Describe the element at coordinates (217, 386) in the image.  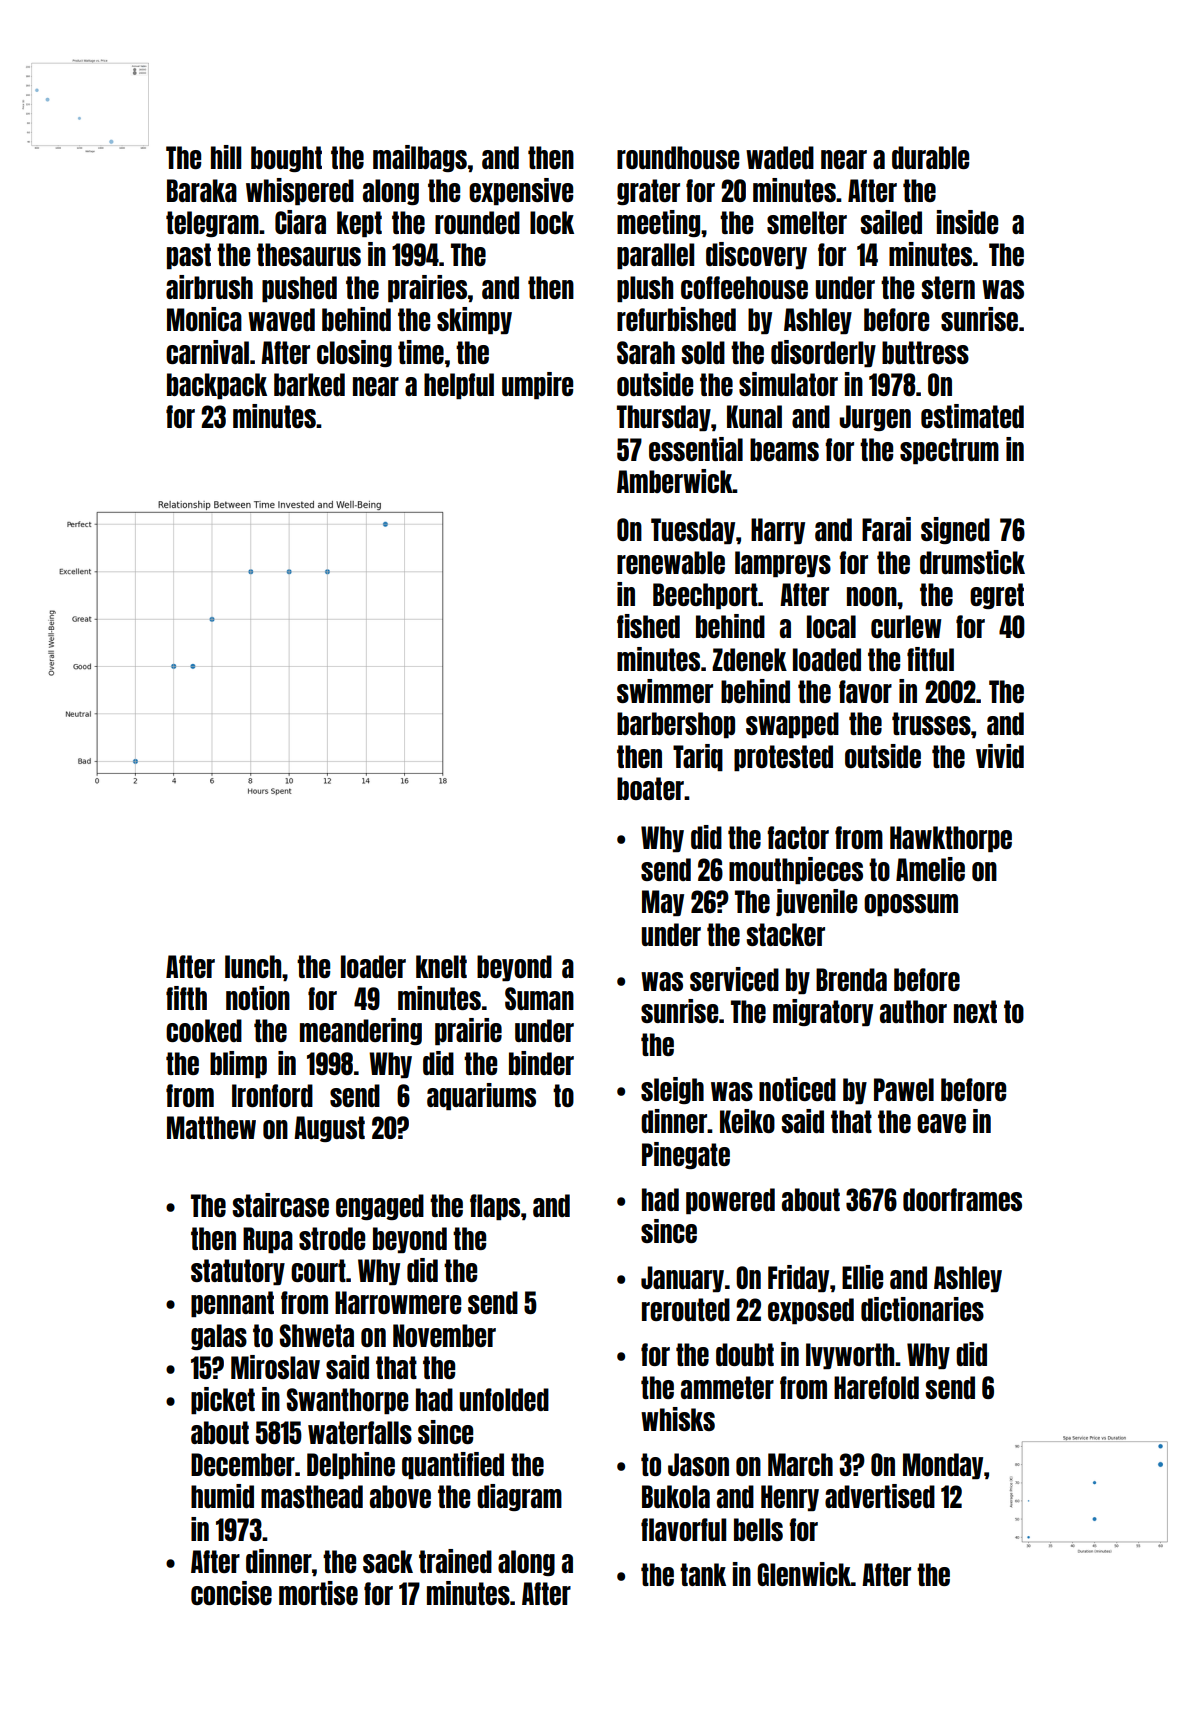
I see `backpack` at that location.
